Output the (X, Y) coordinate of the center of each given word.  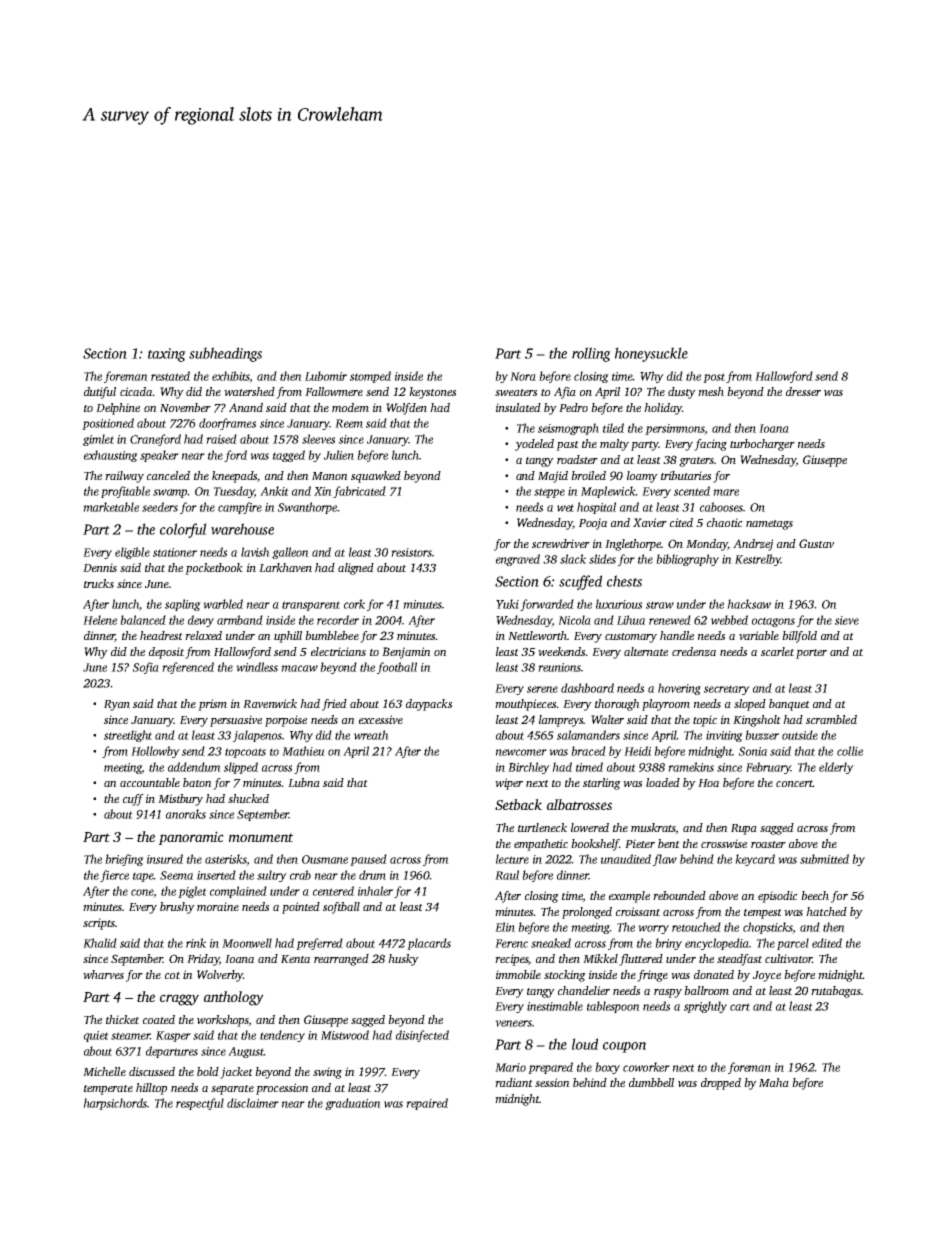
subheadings (225, 354)
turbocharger (762, 445)
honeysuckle (651, 354)
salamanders (588, 735)
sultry (272, 876)
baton (197, 782)
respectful (200, 1104)
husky (403, 960)
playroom (666, 705)
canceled (168, 475)
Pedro (573, 407)
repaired (427, 1104)
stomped (370, 377)
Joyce (767, 976)
